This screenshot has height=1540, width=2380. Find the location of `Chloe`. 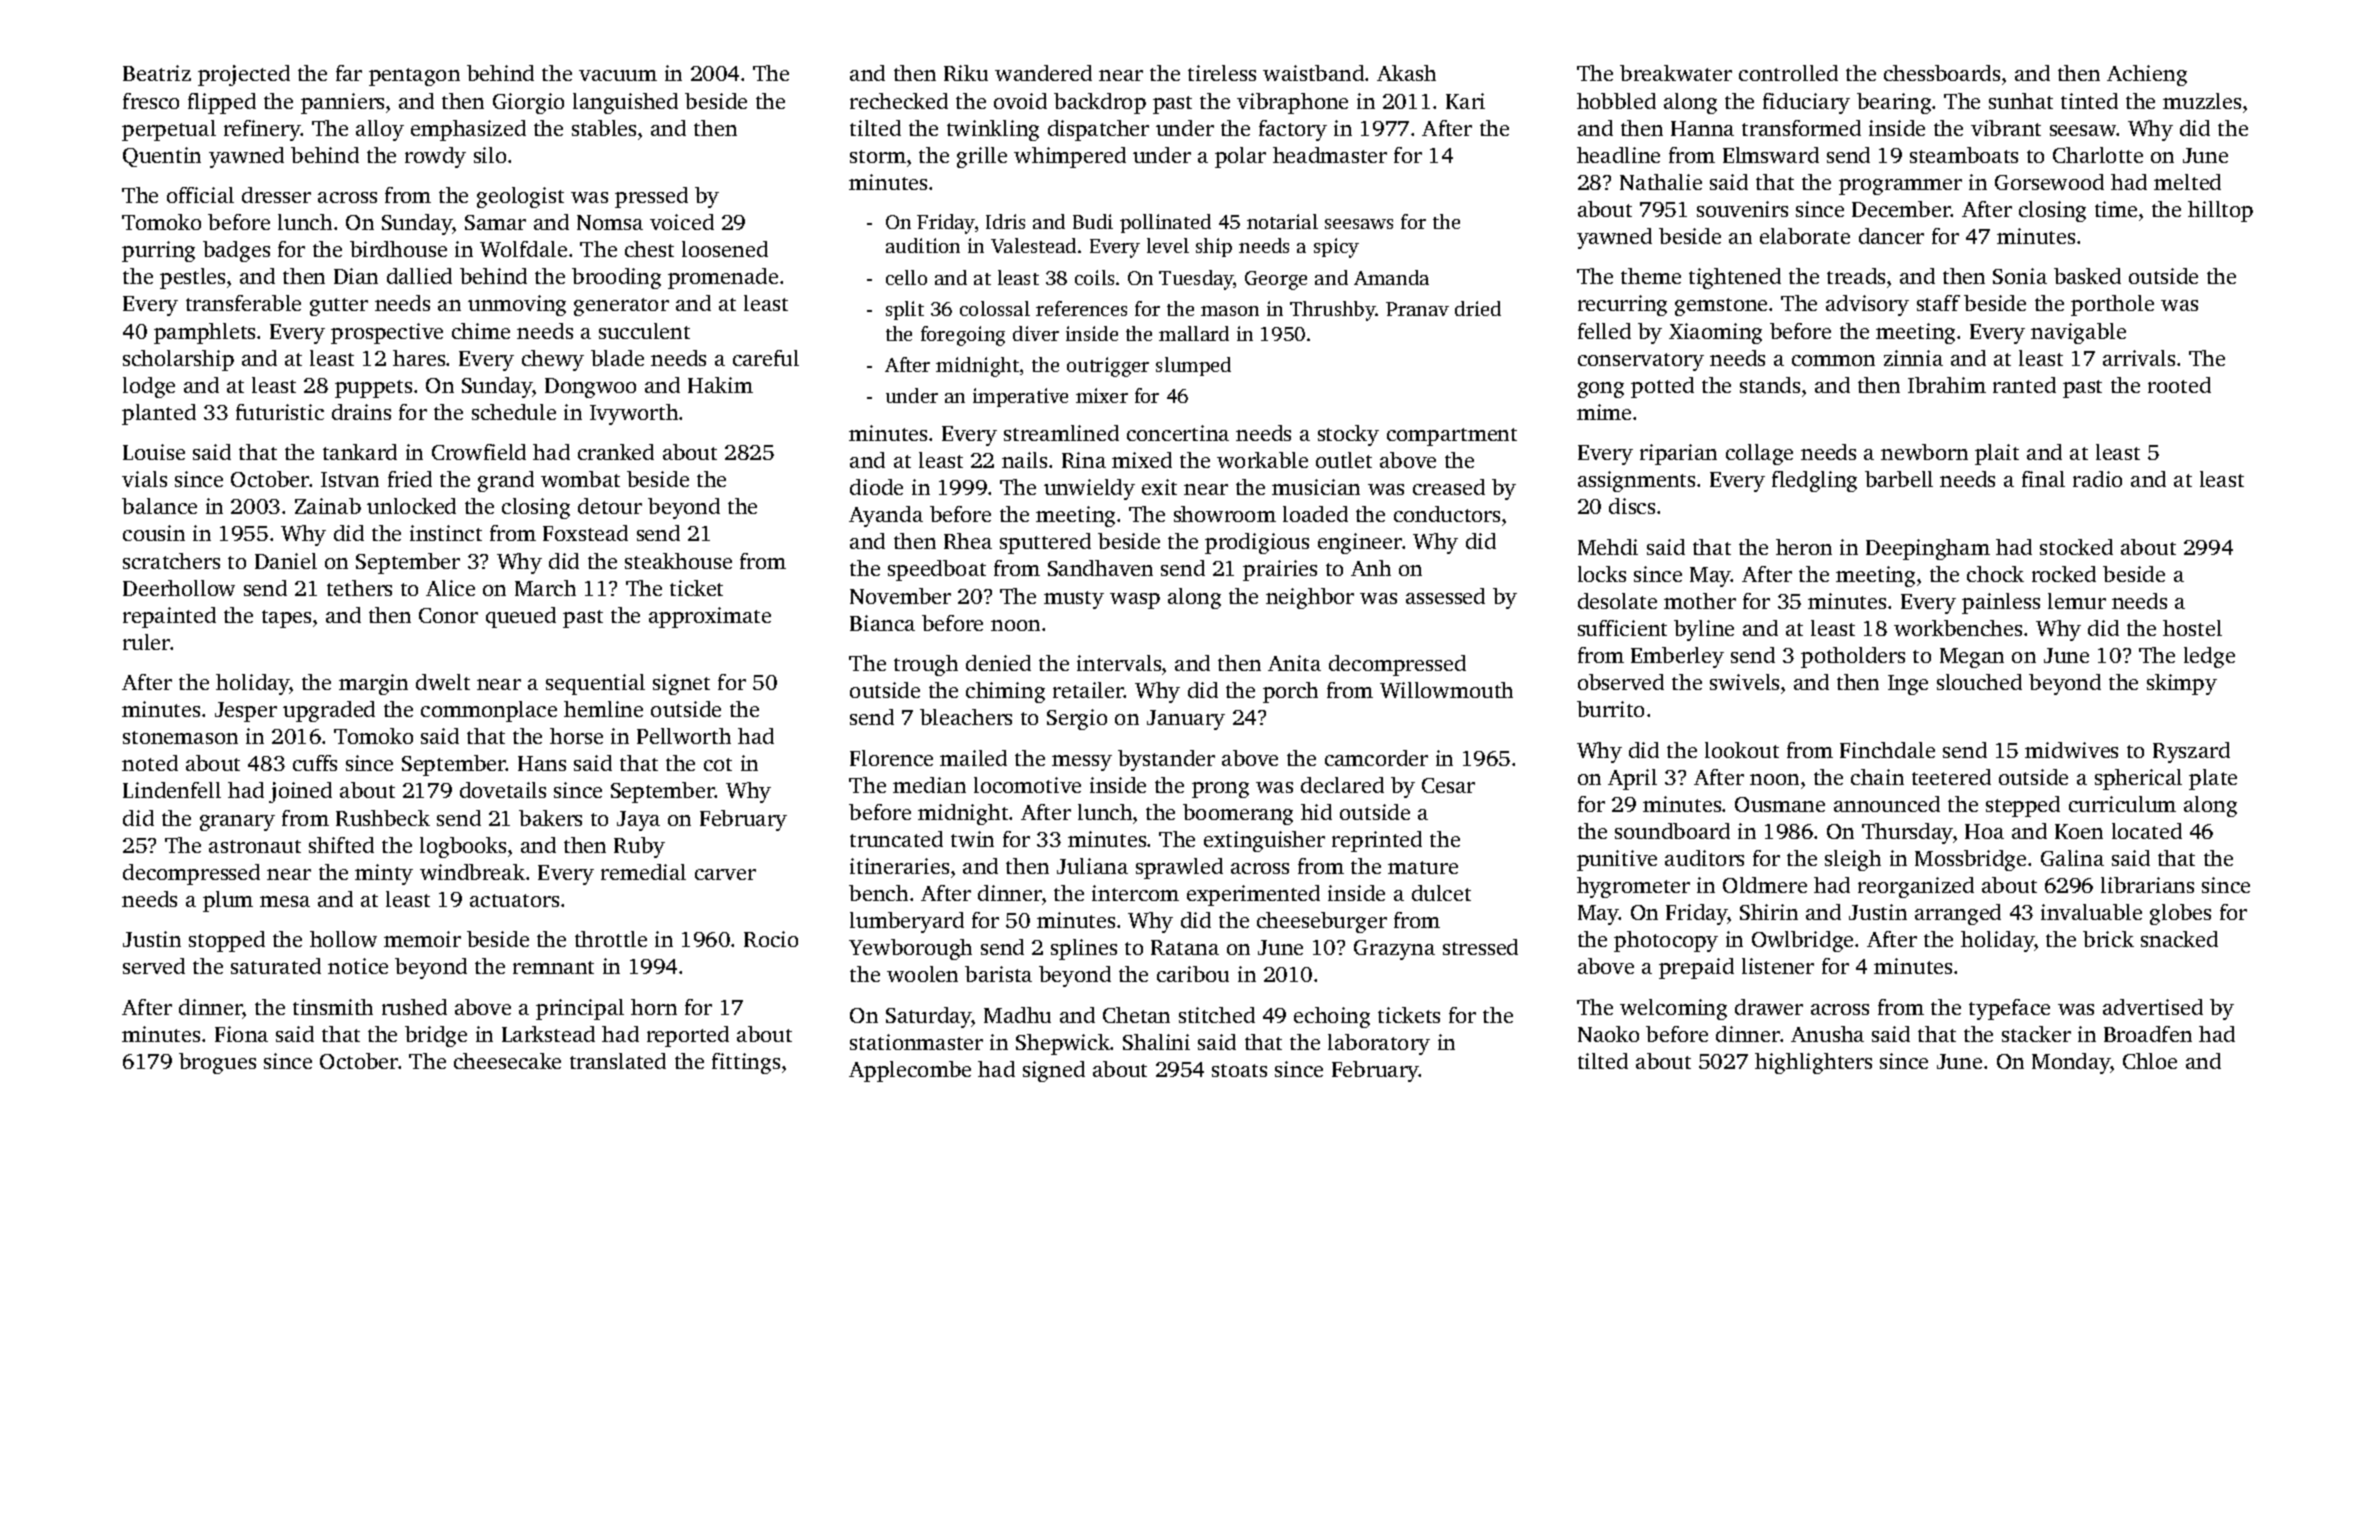

Chloe is located at coordinates (2150, 1061).
